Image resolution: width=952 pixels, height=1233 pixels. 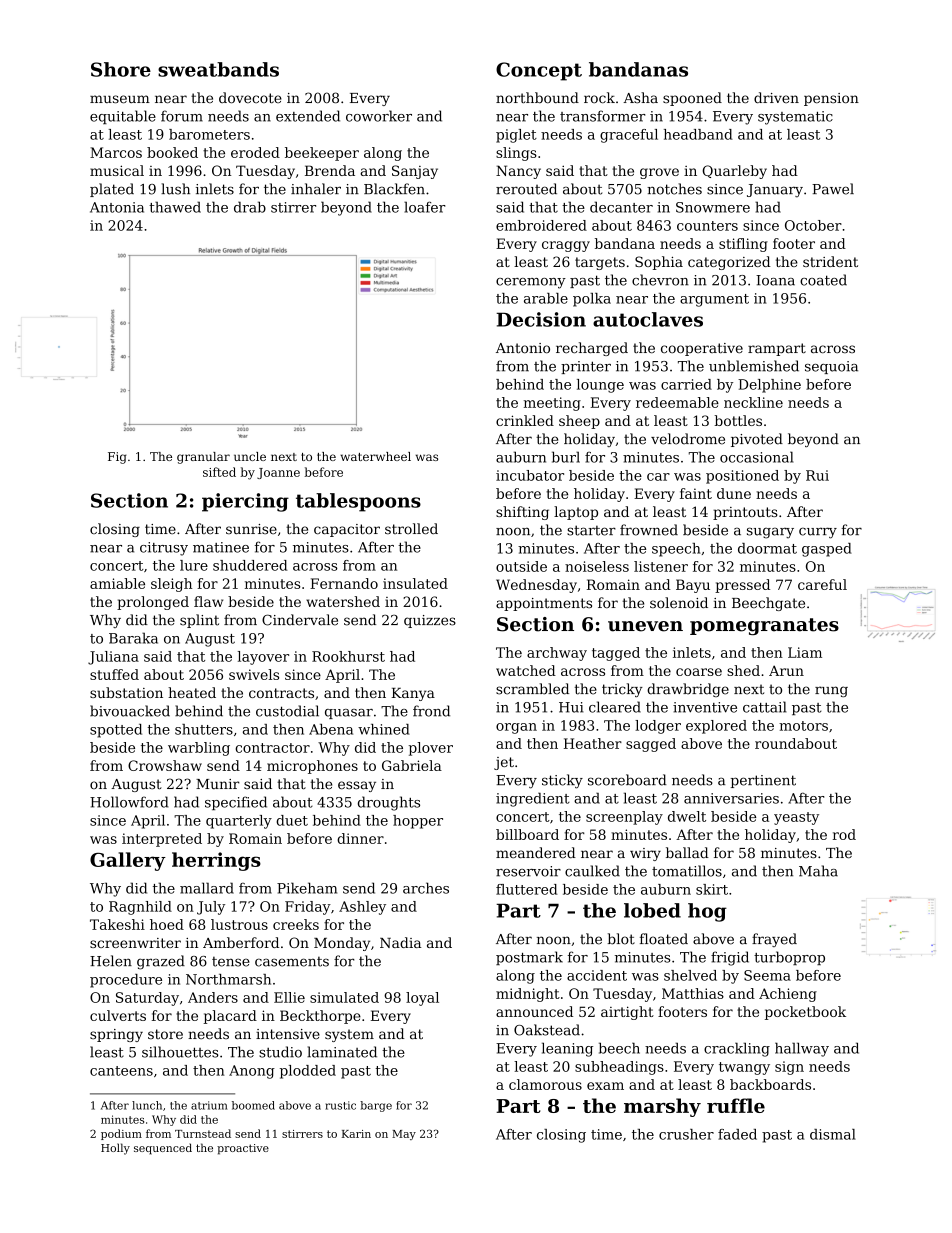 What do you see at coordinates (128, 861) in the image?
I see `Gallery` at bounding box center [128, 861].
